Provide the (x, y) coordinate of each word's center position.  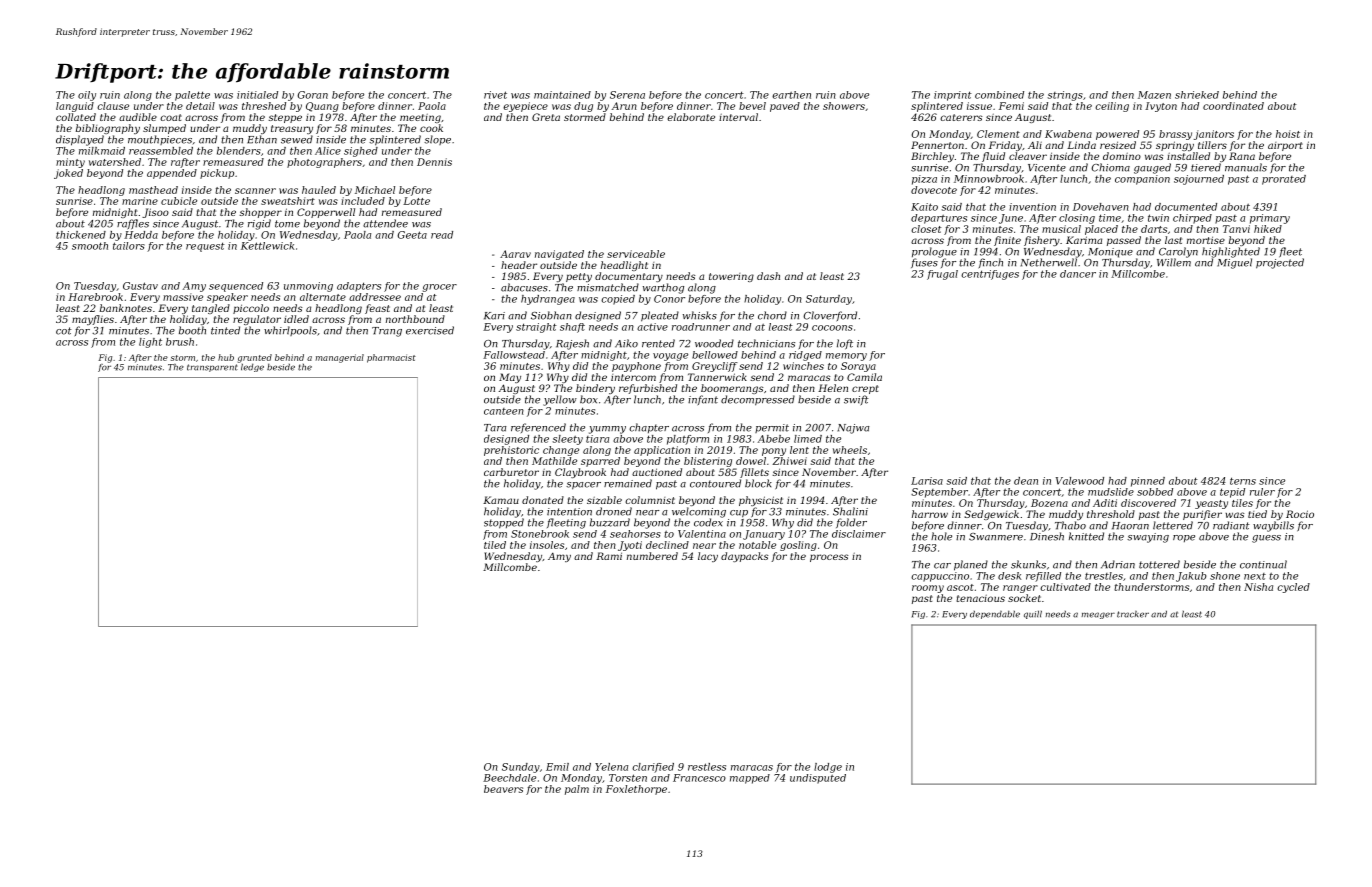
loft (845, 344)
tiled (495, 545)
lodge (828, 768)
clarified (653, 768)
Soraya (858, 367)
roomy (928, 589)
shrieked (1197, 95)
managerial (340, 358)
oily (87, 96)
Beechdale (509, 778)
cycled (1293, 588)
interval (738, 117)
